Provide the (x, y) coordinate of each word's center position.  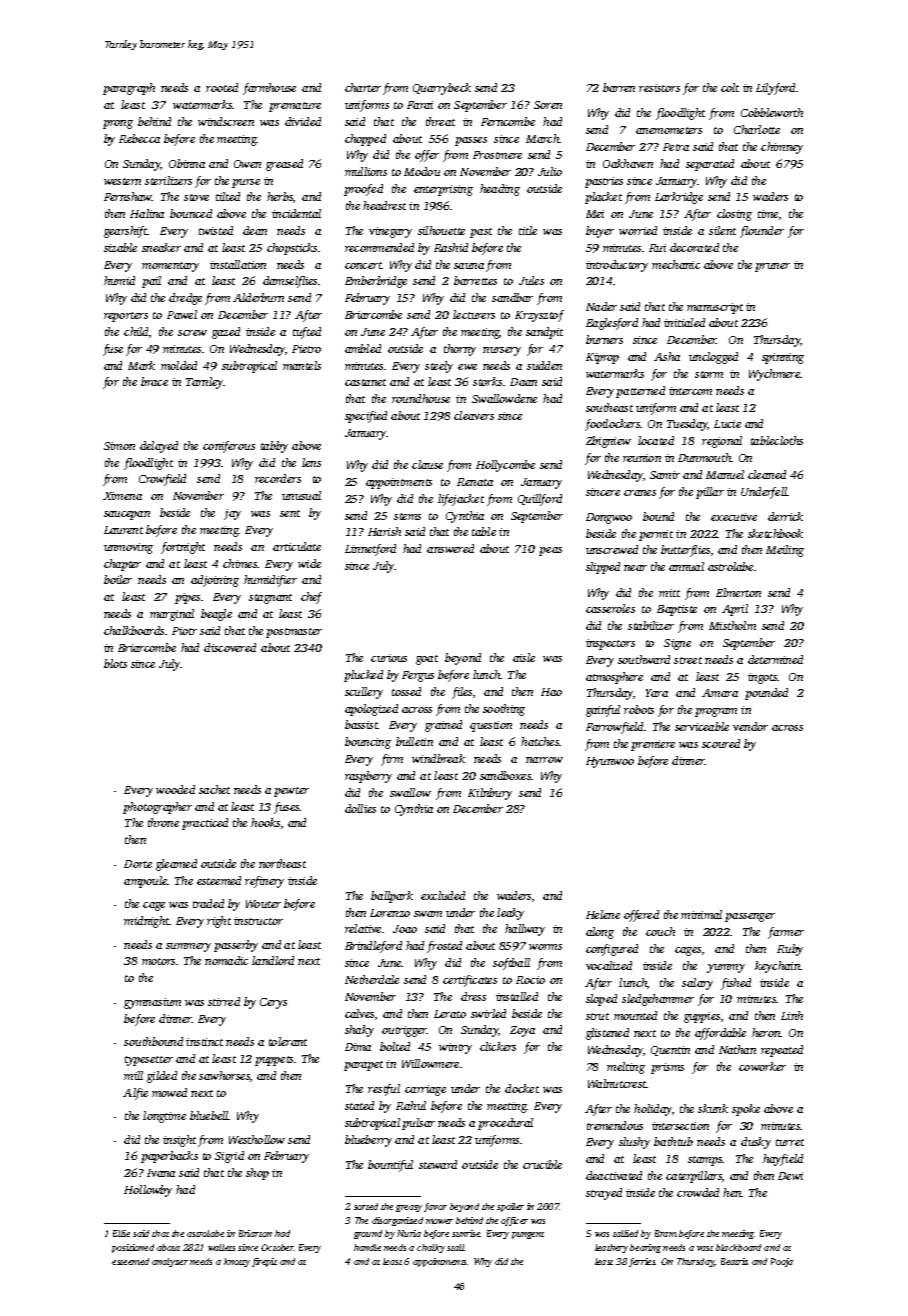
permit (656, 535)
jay (232, 514)
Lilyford (775, 89)
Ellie (121, 1233)
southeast (609, 407)
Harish (384, 531)
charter (363, 87)
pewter (291, 792)
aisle (524, 657)
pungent (528, 1235)
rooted (222, 87)
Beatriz (734, 1261)
